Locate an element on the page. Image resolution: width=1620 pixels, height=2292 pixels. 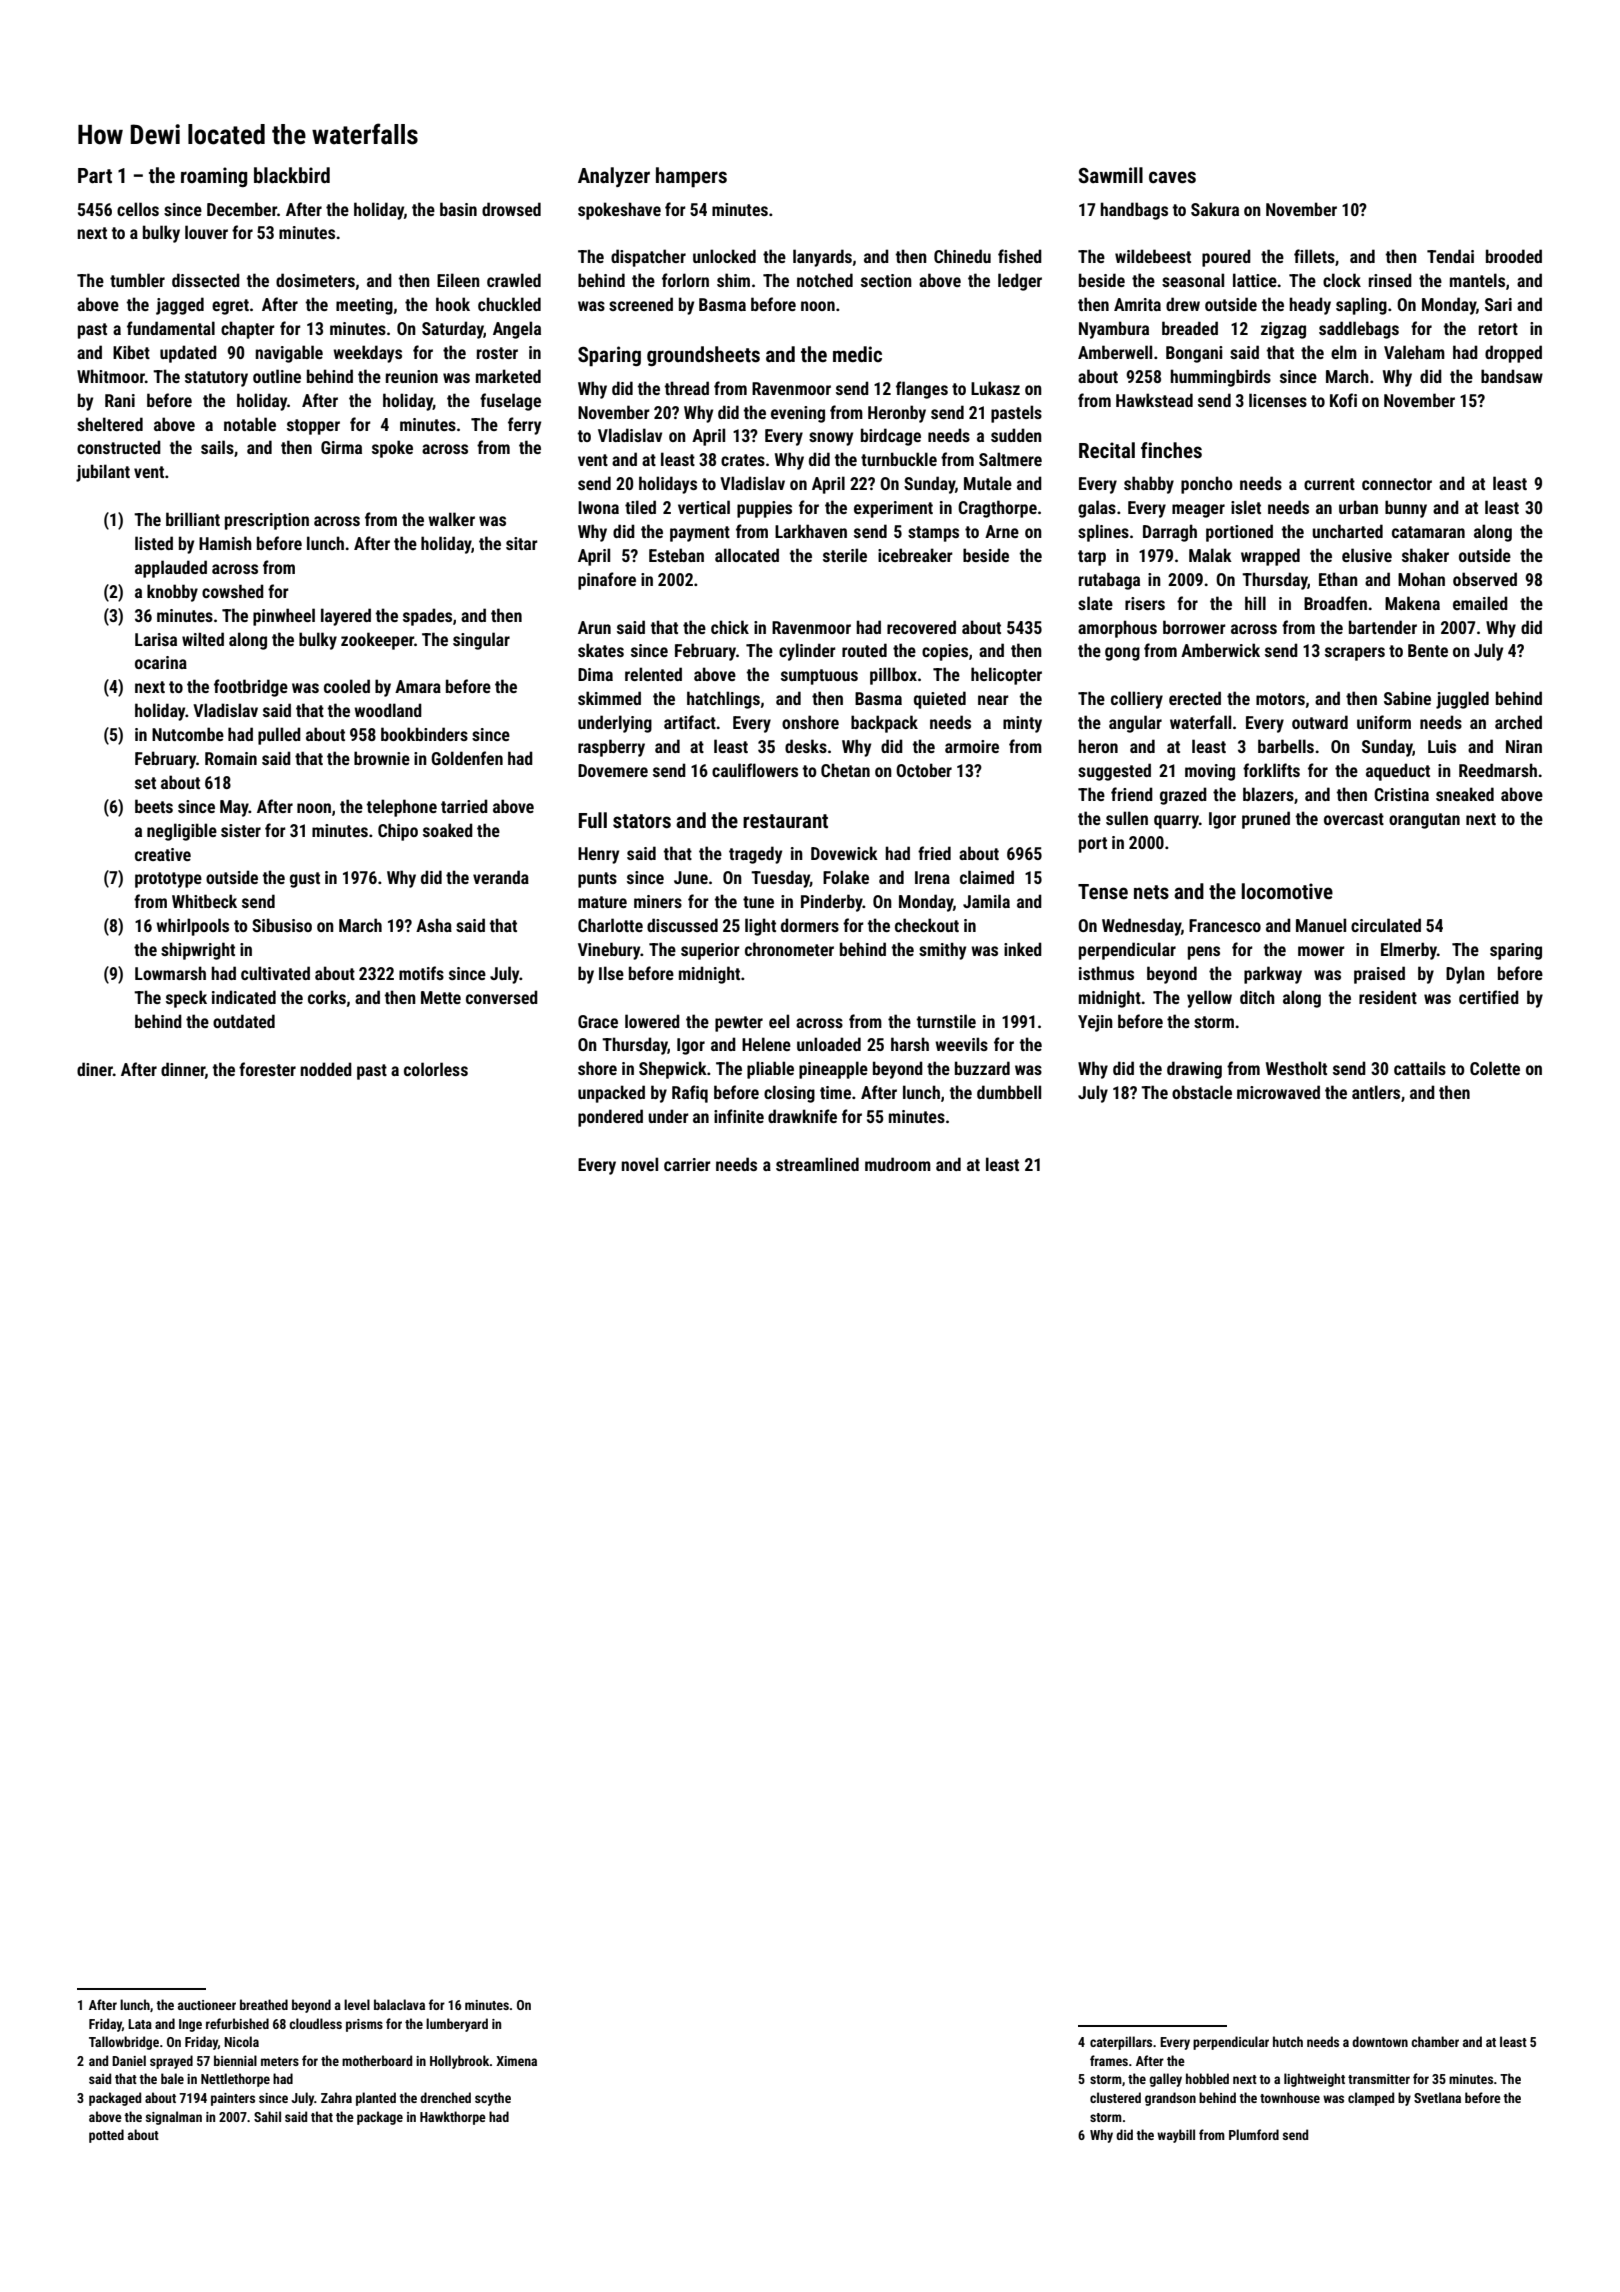
louver is located at coordinates (206, 232).
